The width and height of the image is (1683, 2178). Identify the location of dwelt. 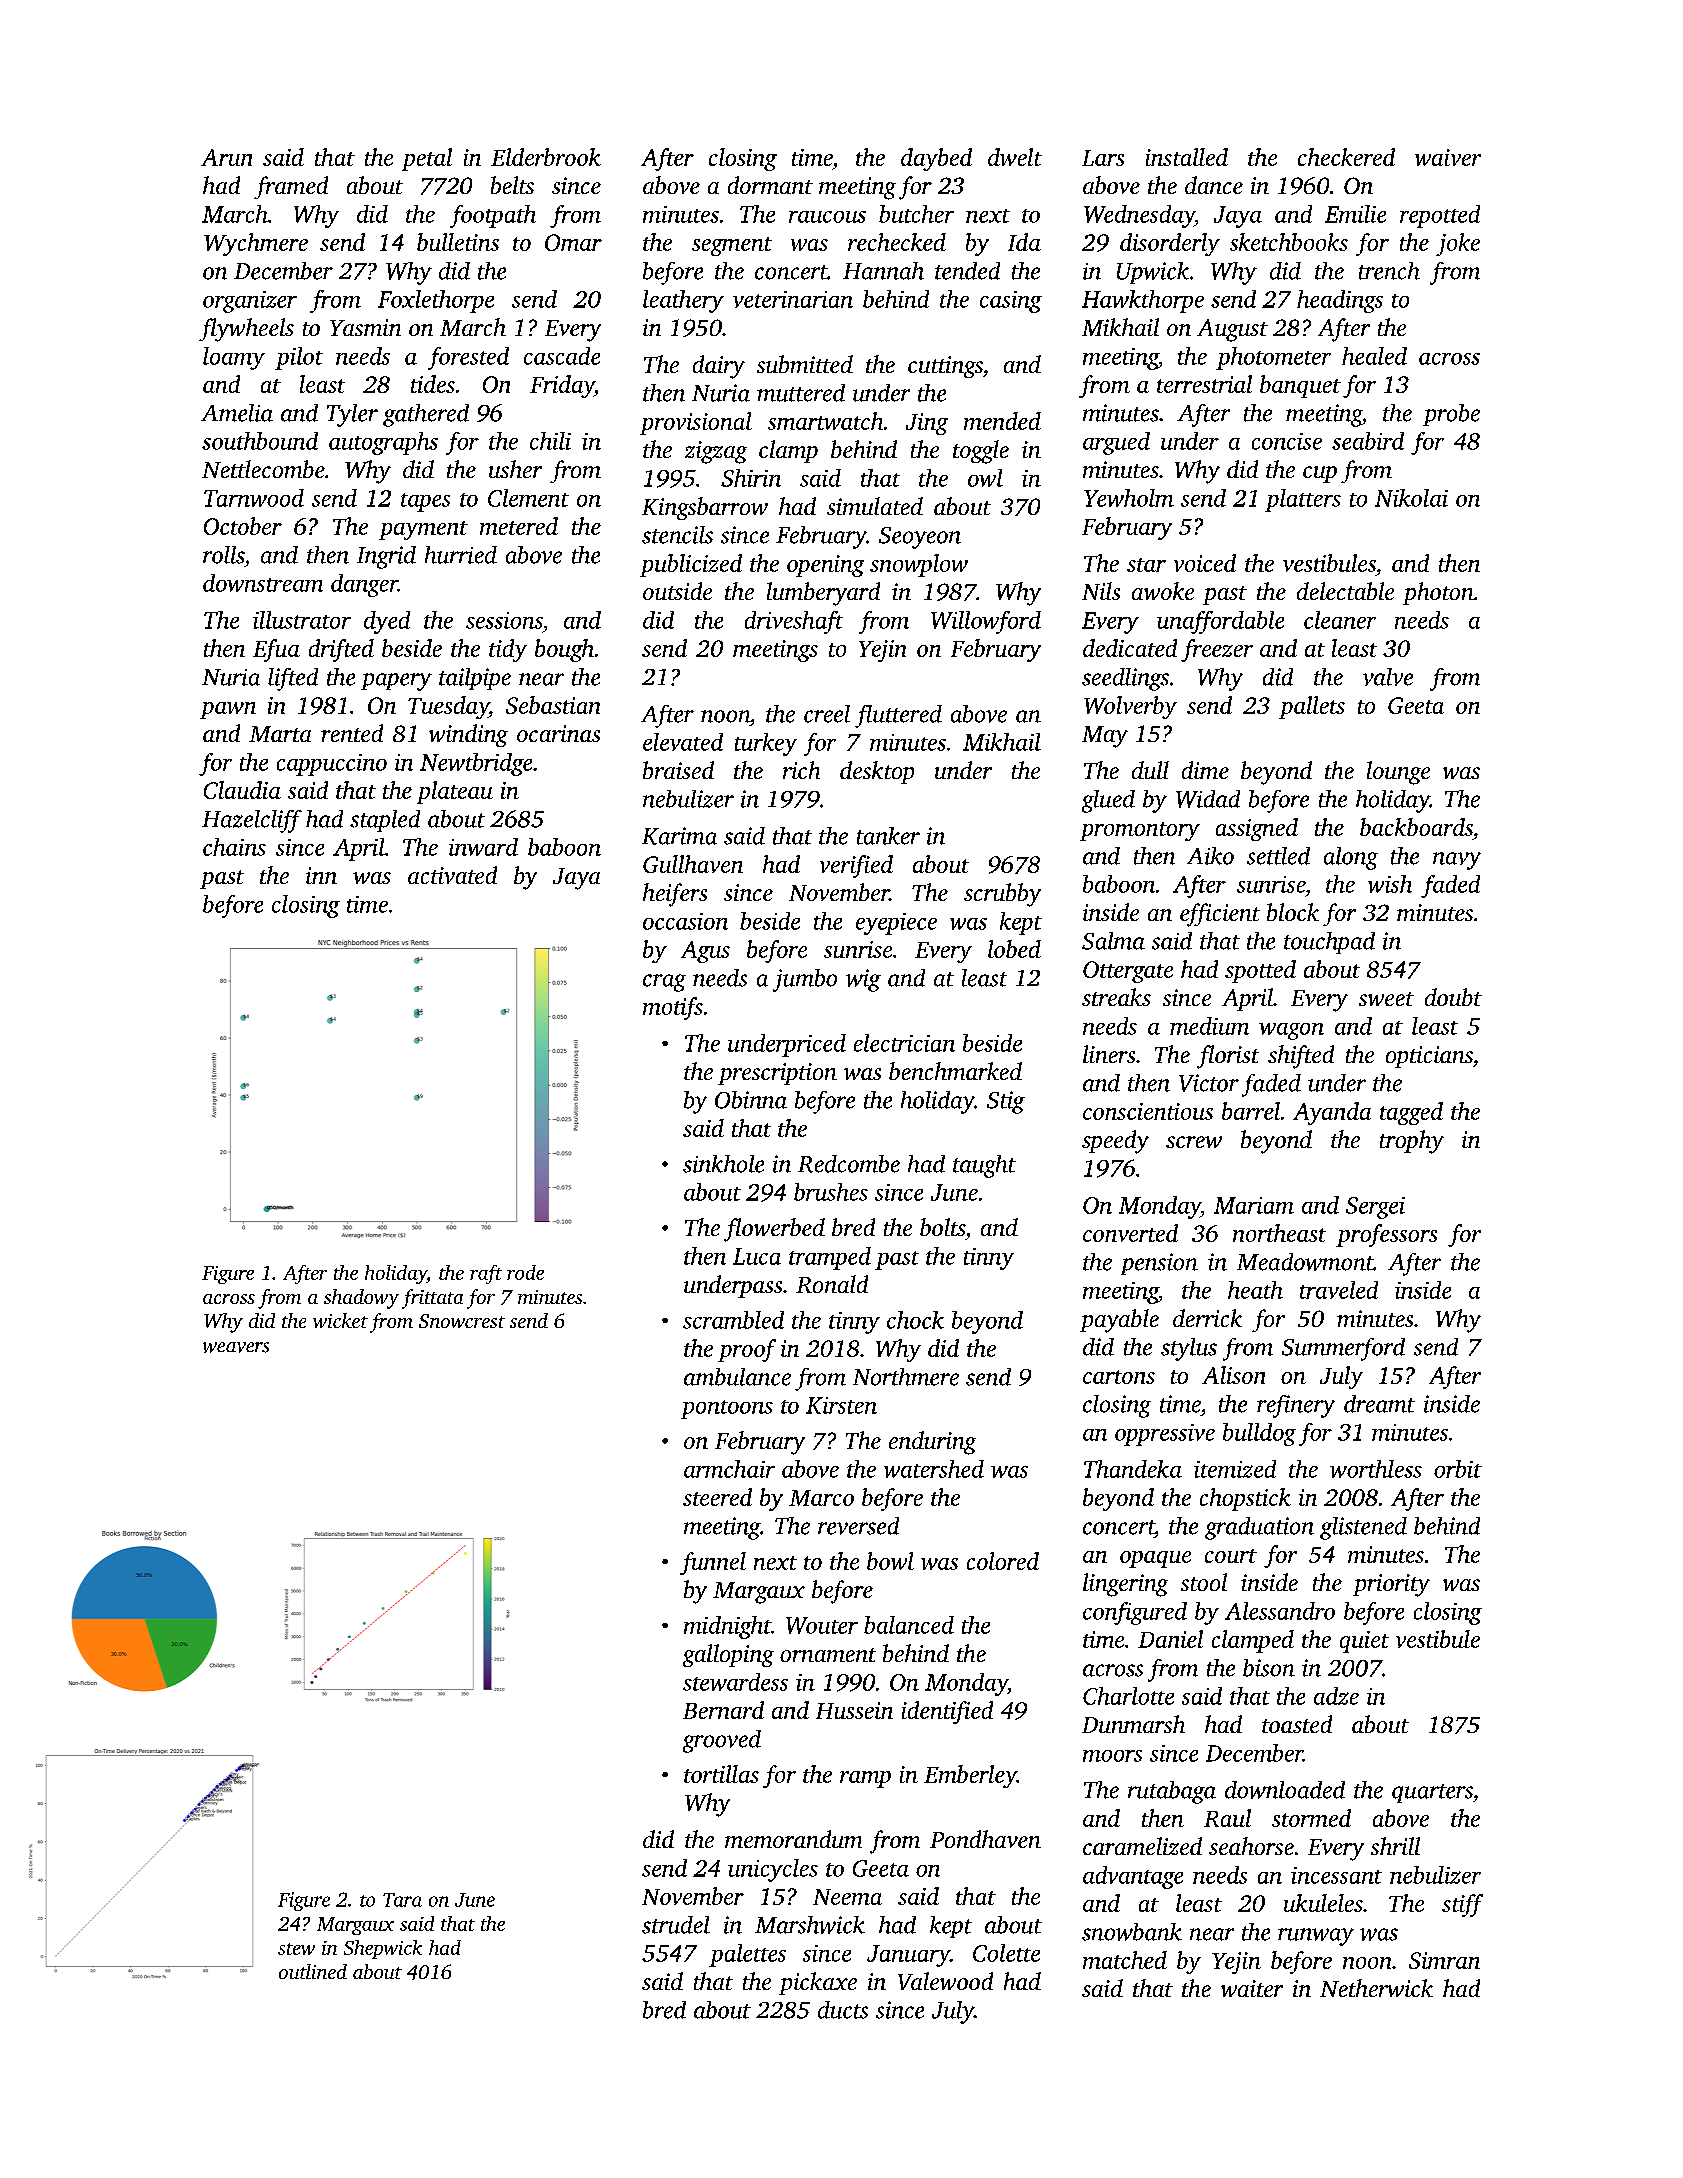
(1015, 157).
